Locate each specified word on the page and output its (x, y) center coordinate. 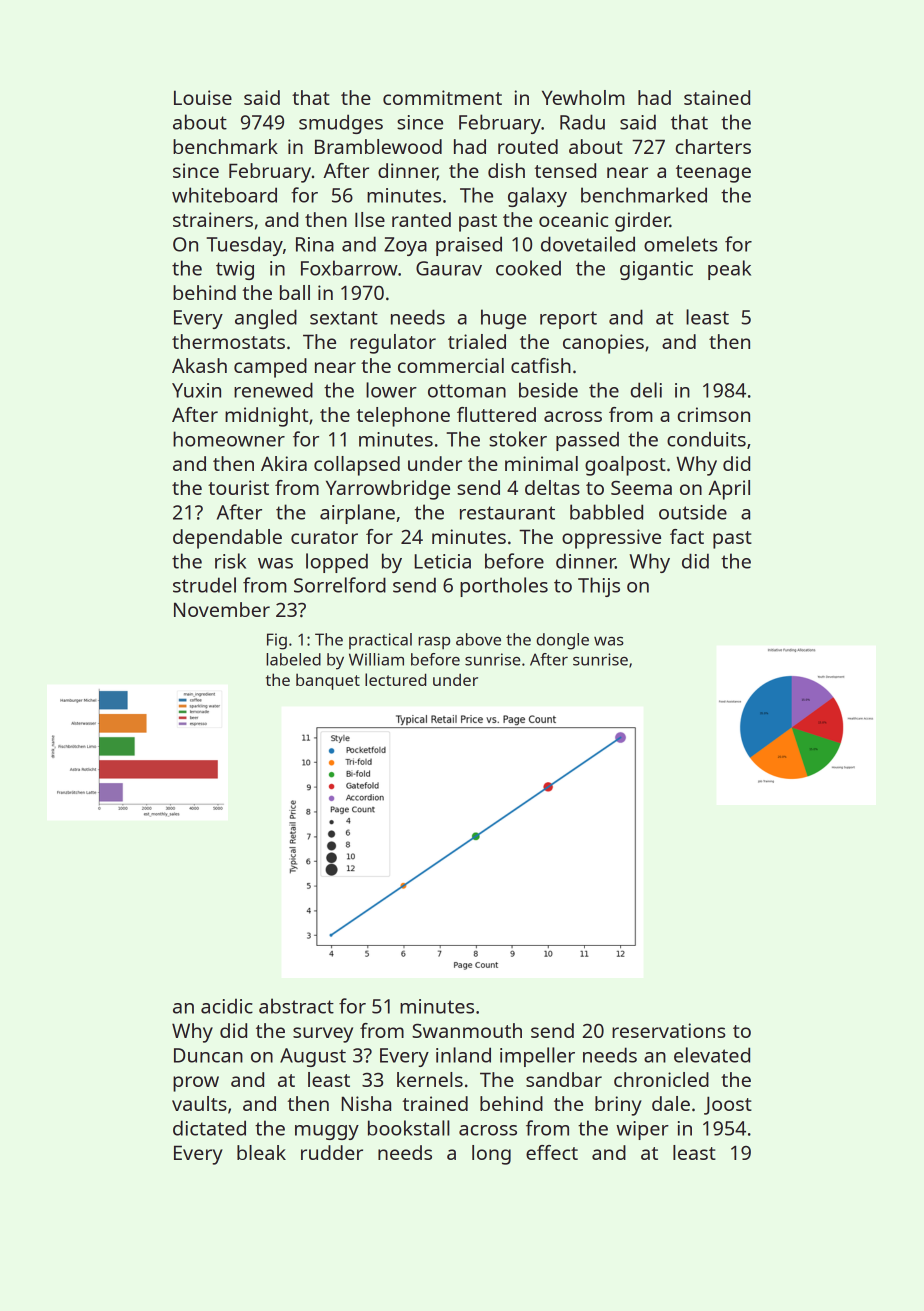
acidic (227, 1006)
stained (717, 97)
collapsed (357, 466)
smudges (341, 124)
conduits (706, 439)
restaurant (507, 513)
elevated (712, 1055)
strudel (204, 585)
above (478, 639)
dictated (209, 1128)
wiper (642, 1130)
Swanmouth (467, 1030)
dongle (562, 641)
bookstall (409, 1128)
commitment (442, 97)
